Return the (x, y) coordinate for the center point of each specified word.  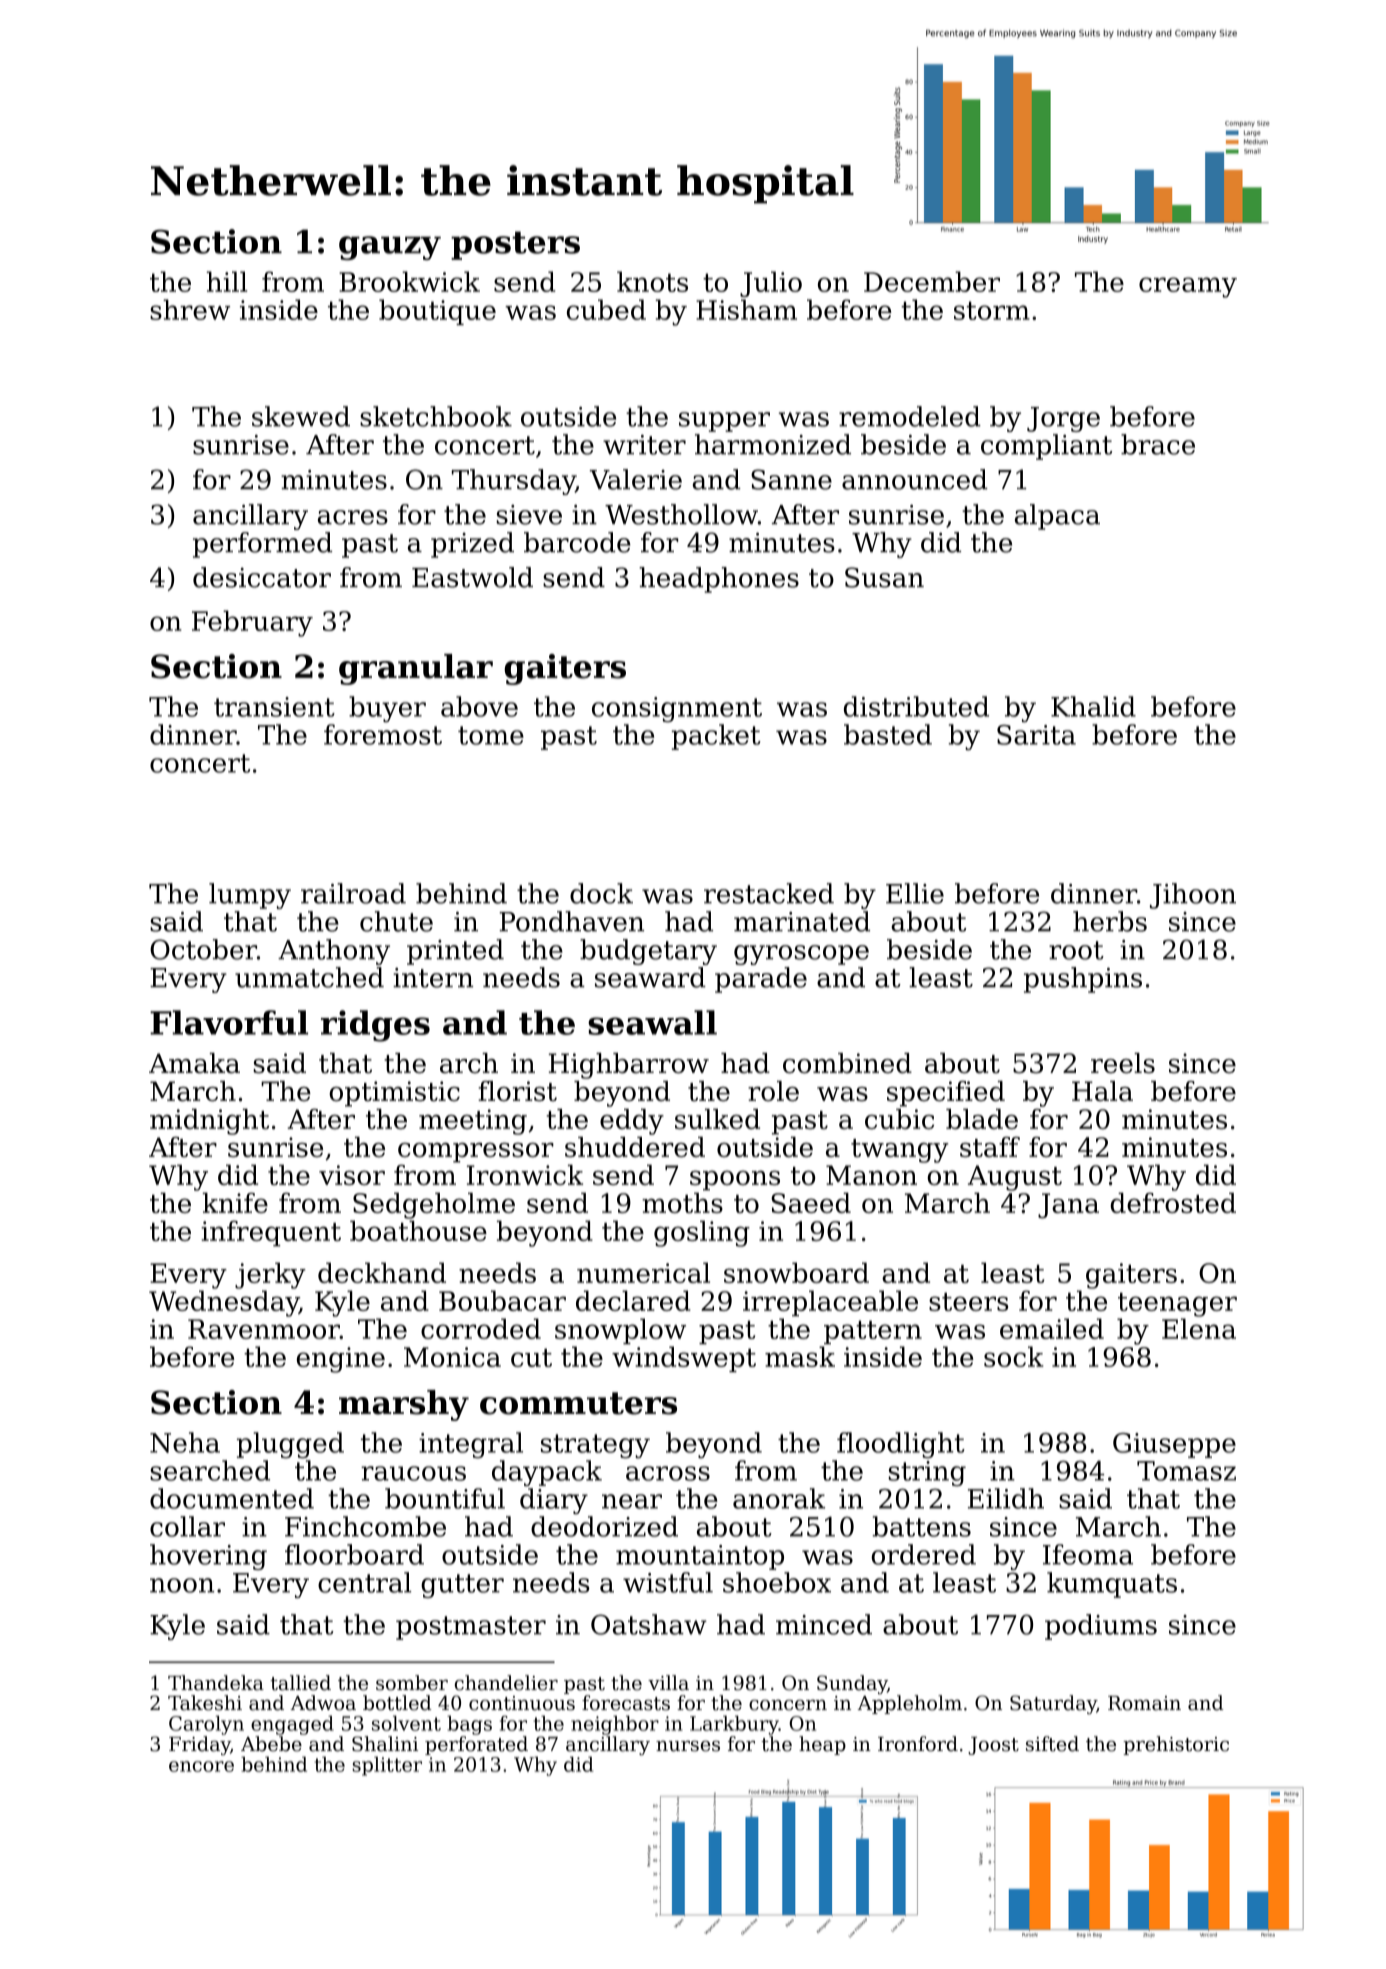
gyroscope (801, 955)
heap (822, 1745)
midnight (209, 1122)
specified (946, 1094)
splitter (387, 1766)
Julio (771, 284)
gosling (702, 1233)
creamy (1188, 287)
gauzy (390, 248)
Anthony (334, 952)
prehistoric (1176, 1745)
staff (990, 1147)
